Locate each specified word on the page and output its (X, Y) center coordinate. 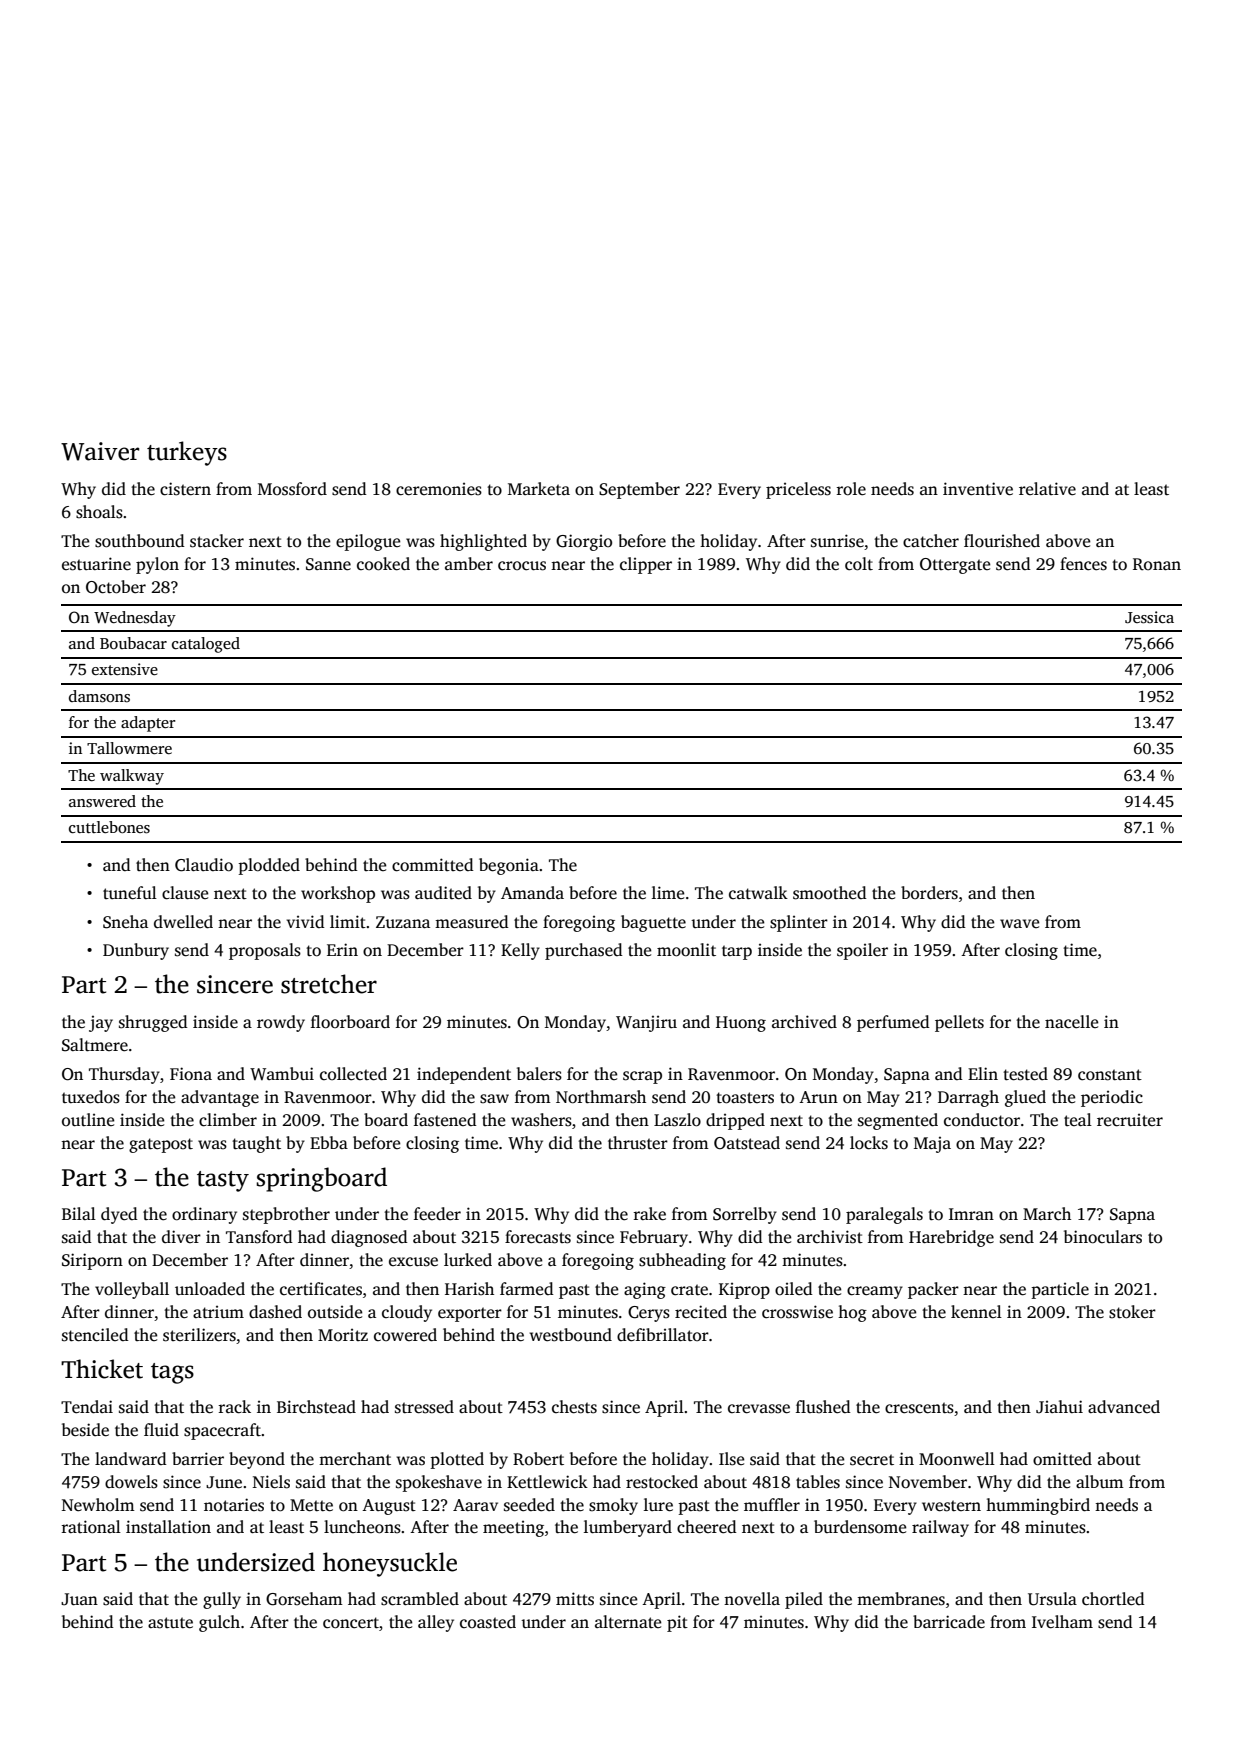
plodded (269, 866)
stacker (217, 541)
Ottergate (955, 566)
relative (1047, 489)
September (639, 490)
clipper (646, 565)
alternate (628, 1622)
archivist (830, 1237)
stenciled (95, 1335)
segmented (898, 1121)
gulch (219, 1623)
